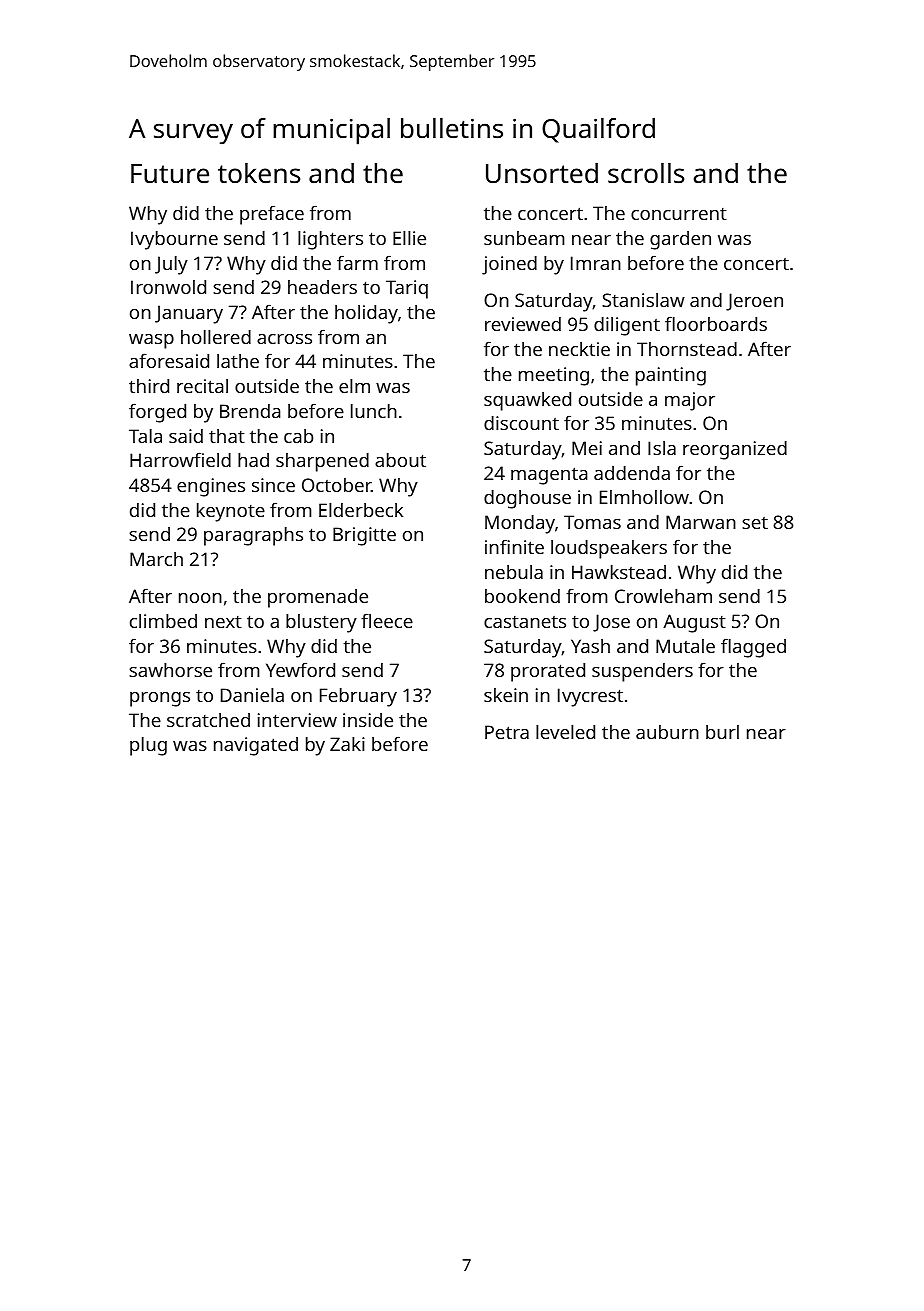 Image resolution: width=924 pixels, height=1311 pixels. What do you see at coordinates (156, 559) in the screenshot?
I see `March` at bounding box center [156, 559].
